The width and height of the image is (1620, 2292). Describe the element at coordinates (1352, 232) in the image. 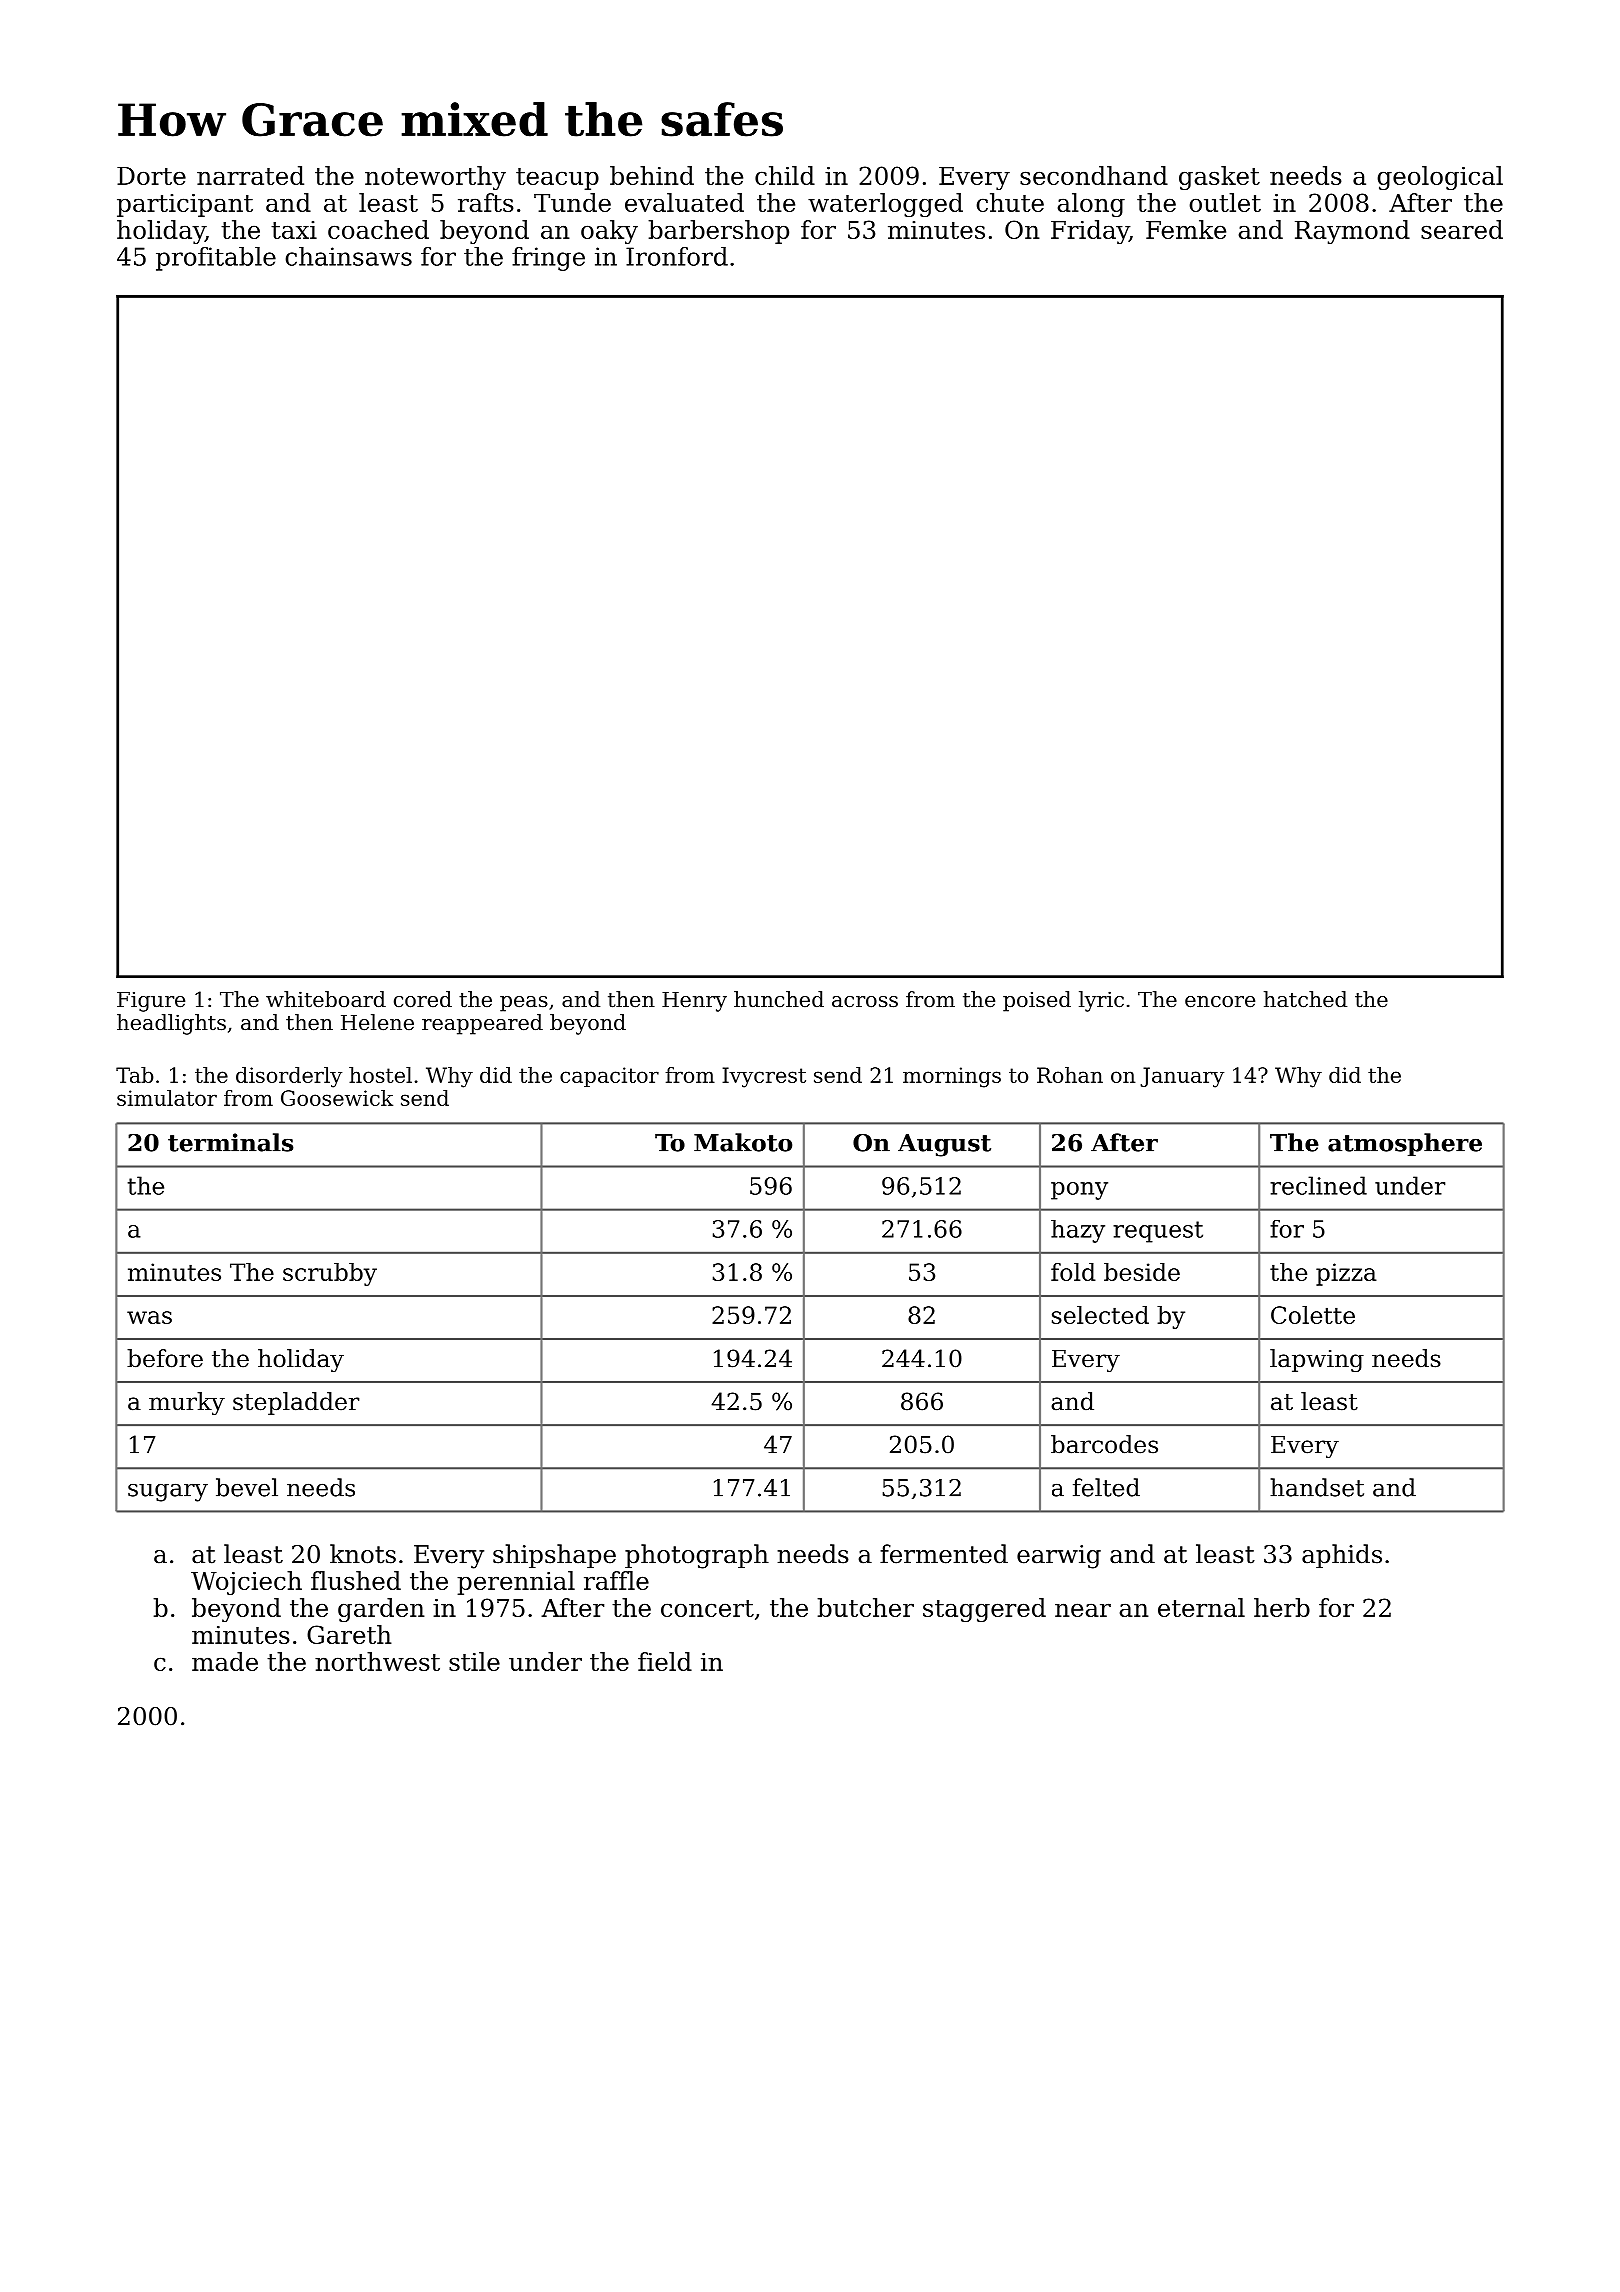

I see `Raymond` at that location.
